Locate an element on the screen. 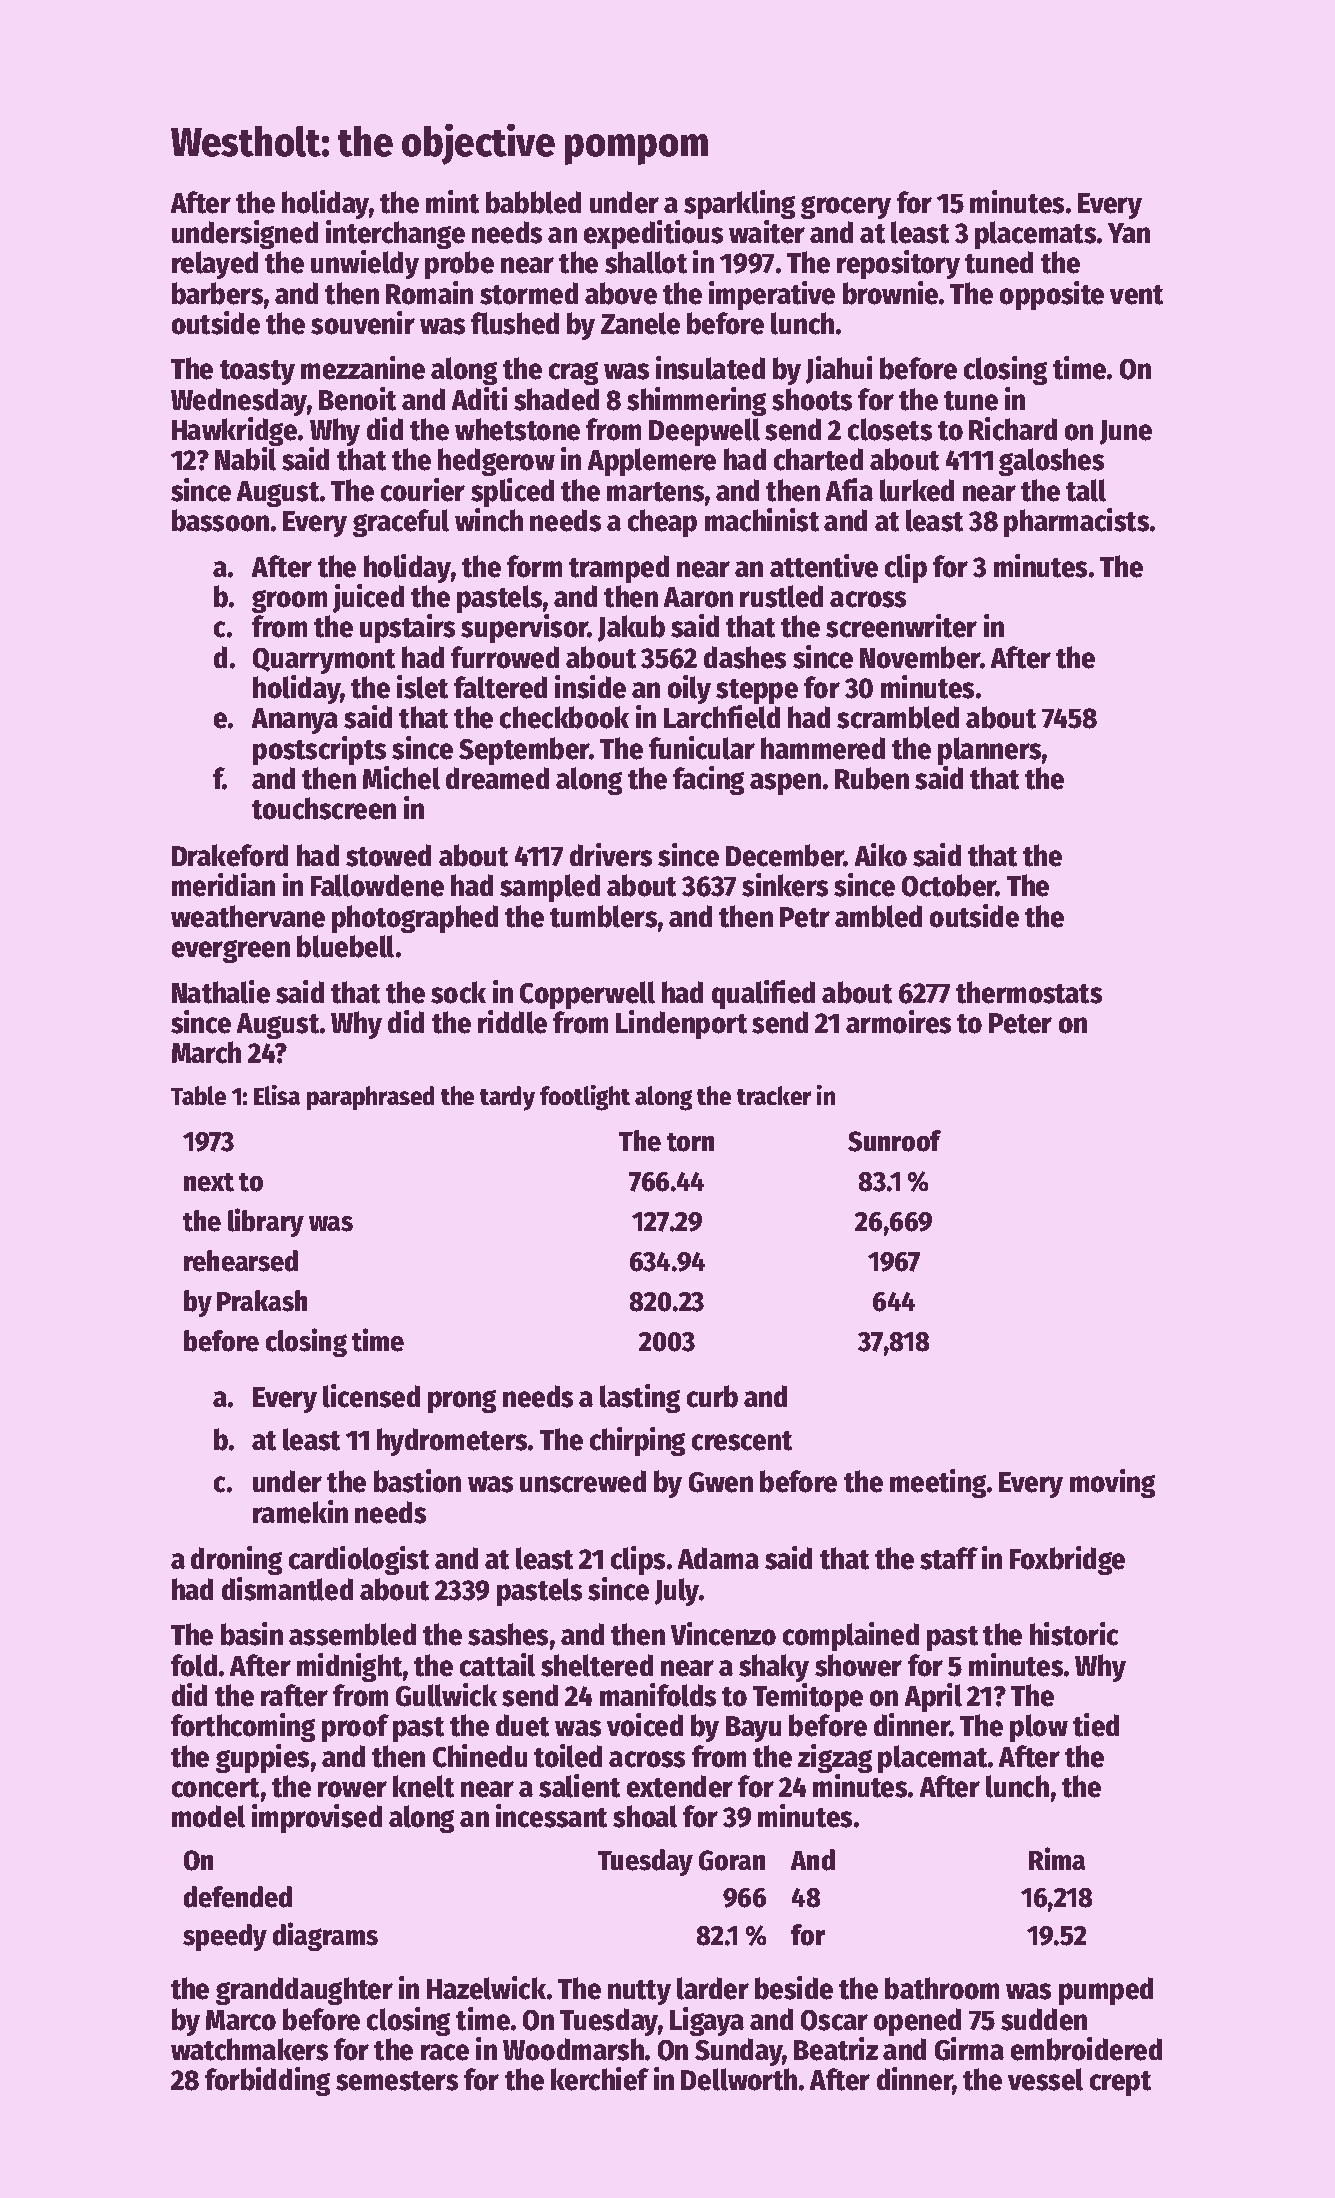 The image size is (1335, 2198). meridian is located at coordinates (223, 885).
